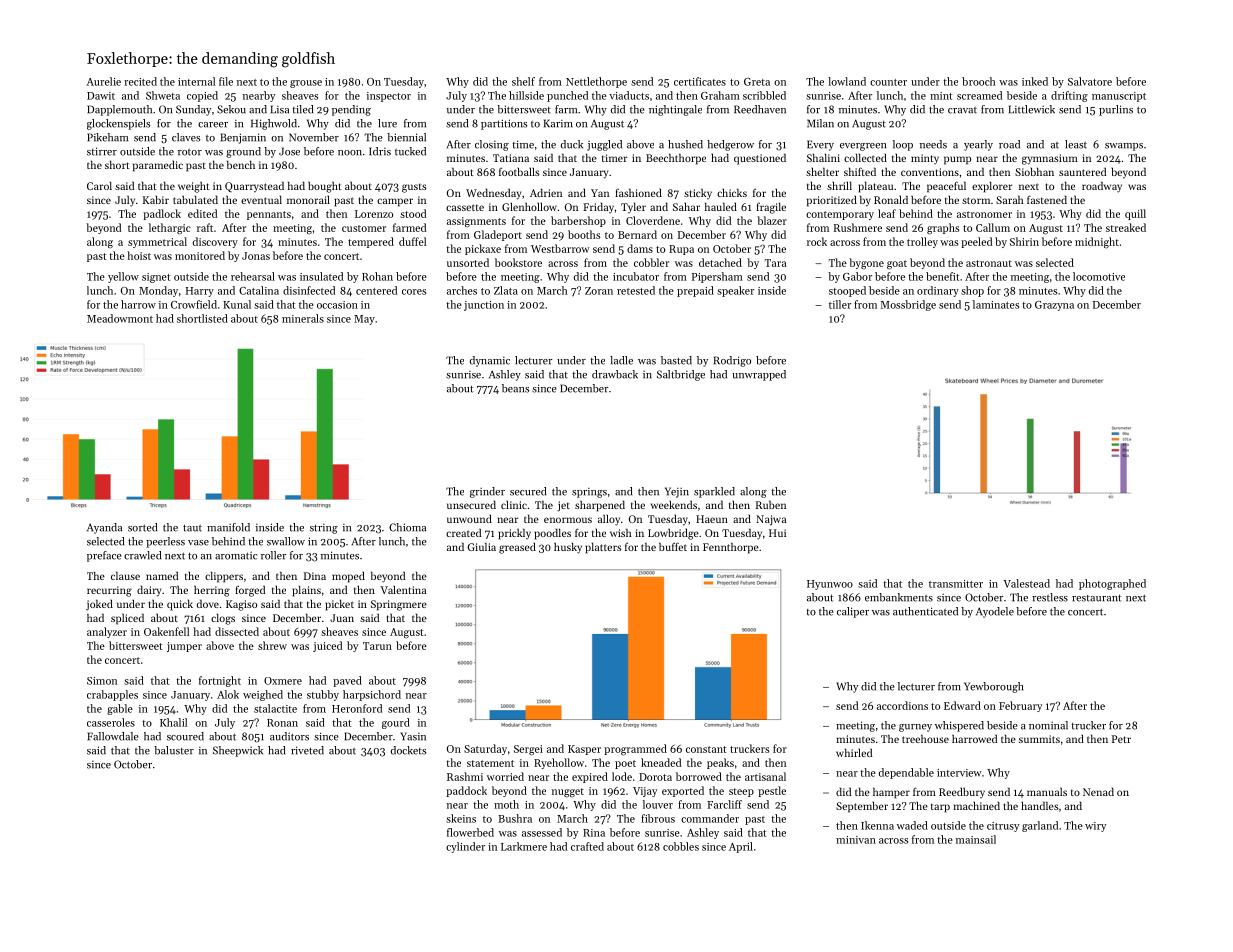 This document has height=952, width=1233. What do you see at coordinates (483, 249) in the document?
I see `pickaxe` at bounding box center [483, 249].
